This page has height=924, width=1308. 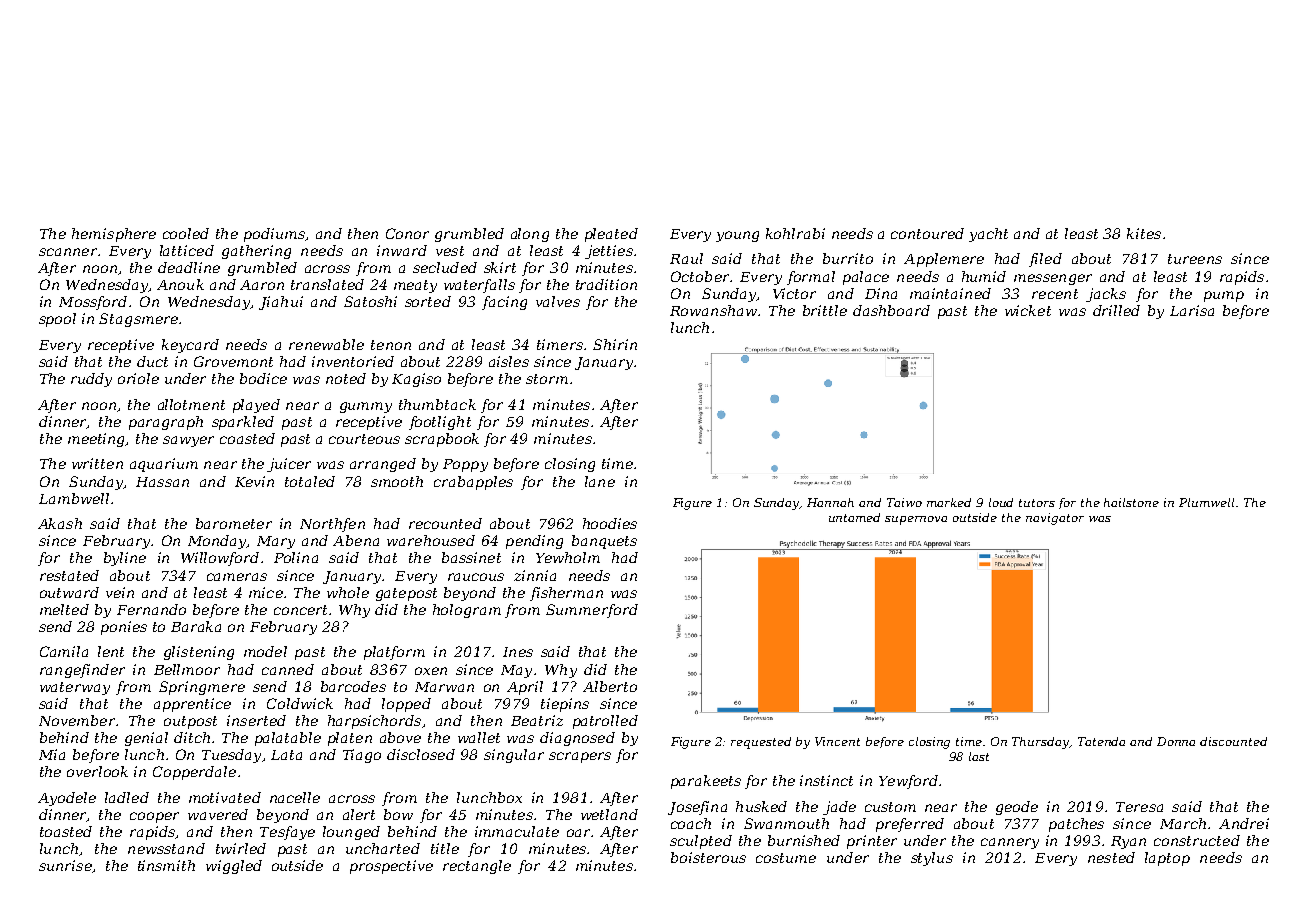 I want to click on vest, so click(x=450, y=251).
